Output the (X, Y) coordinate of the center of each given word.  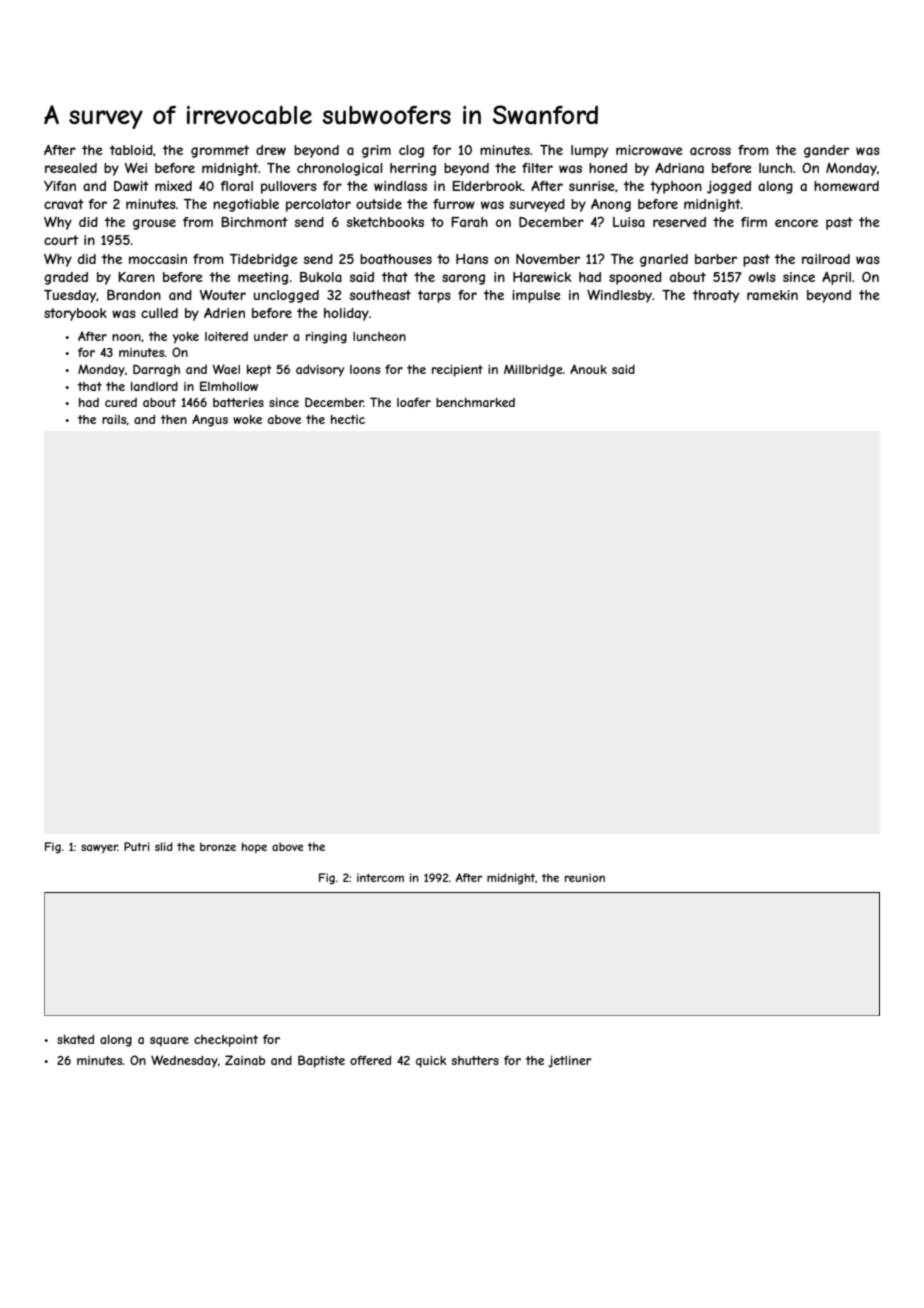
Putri (137, 846)
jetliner (570, 1061)
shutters (475, 1060)
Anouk (588, 369)
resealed (71, 168)
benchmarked (475, 402)
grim (376, 151)
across (710, 151)
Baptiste (321, 1061)
